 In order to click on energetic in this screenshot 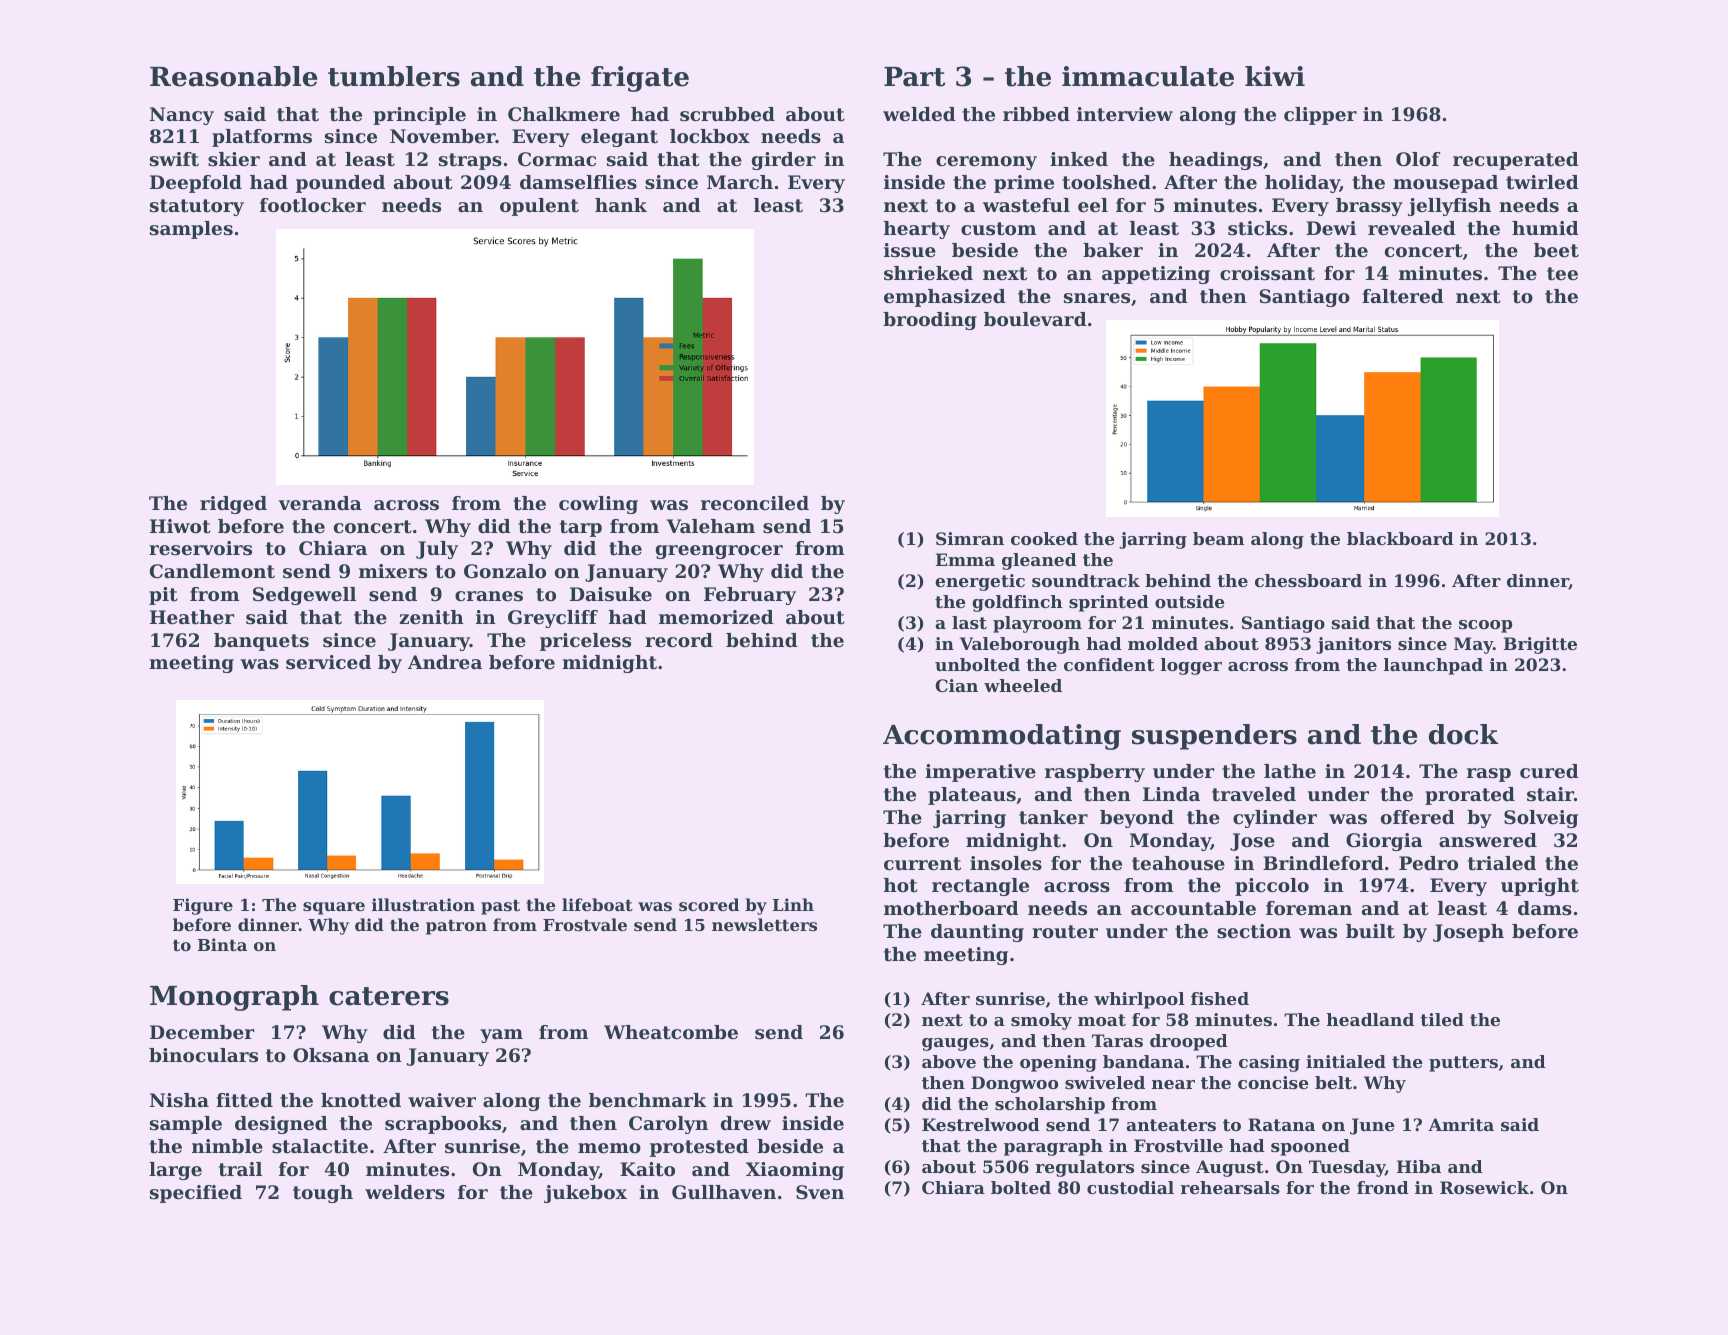, I will do `click(980, 582)`.
